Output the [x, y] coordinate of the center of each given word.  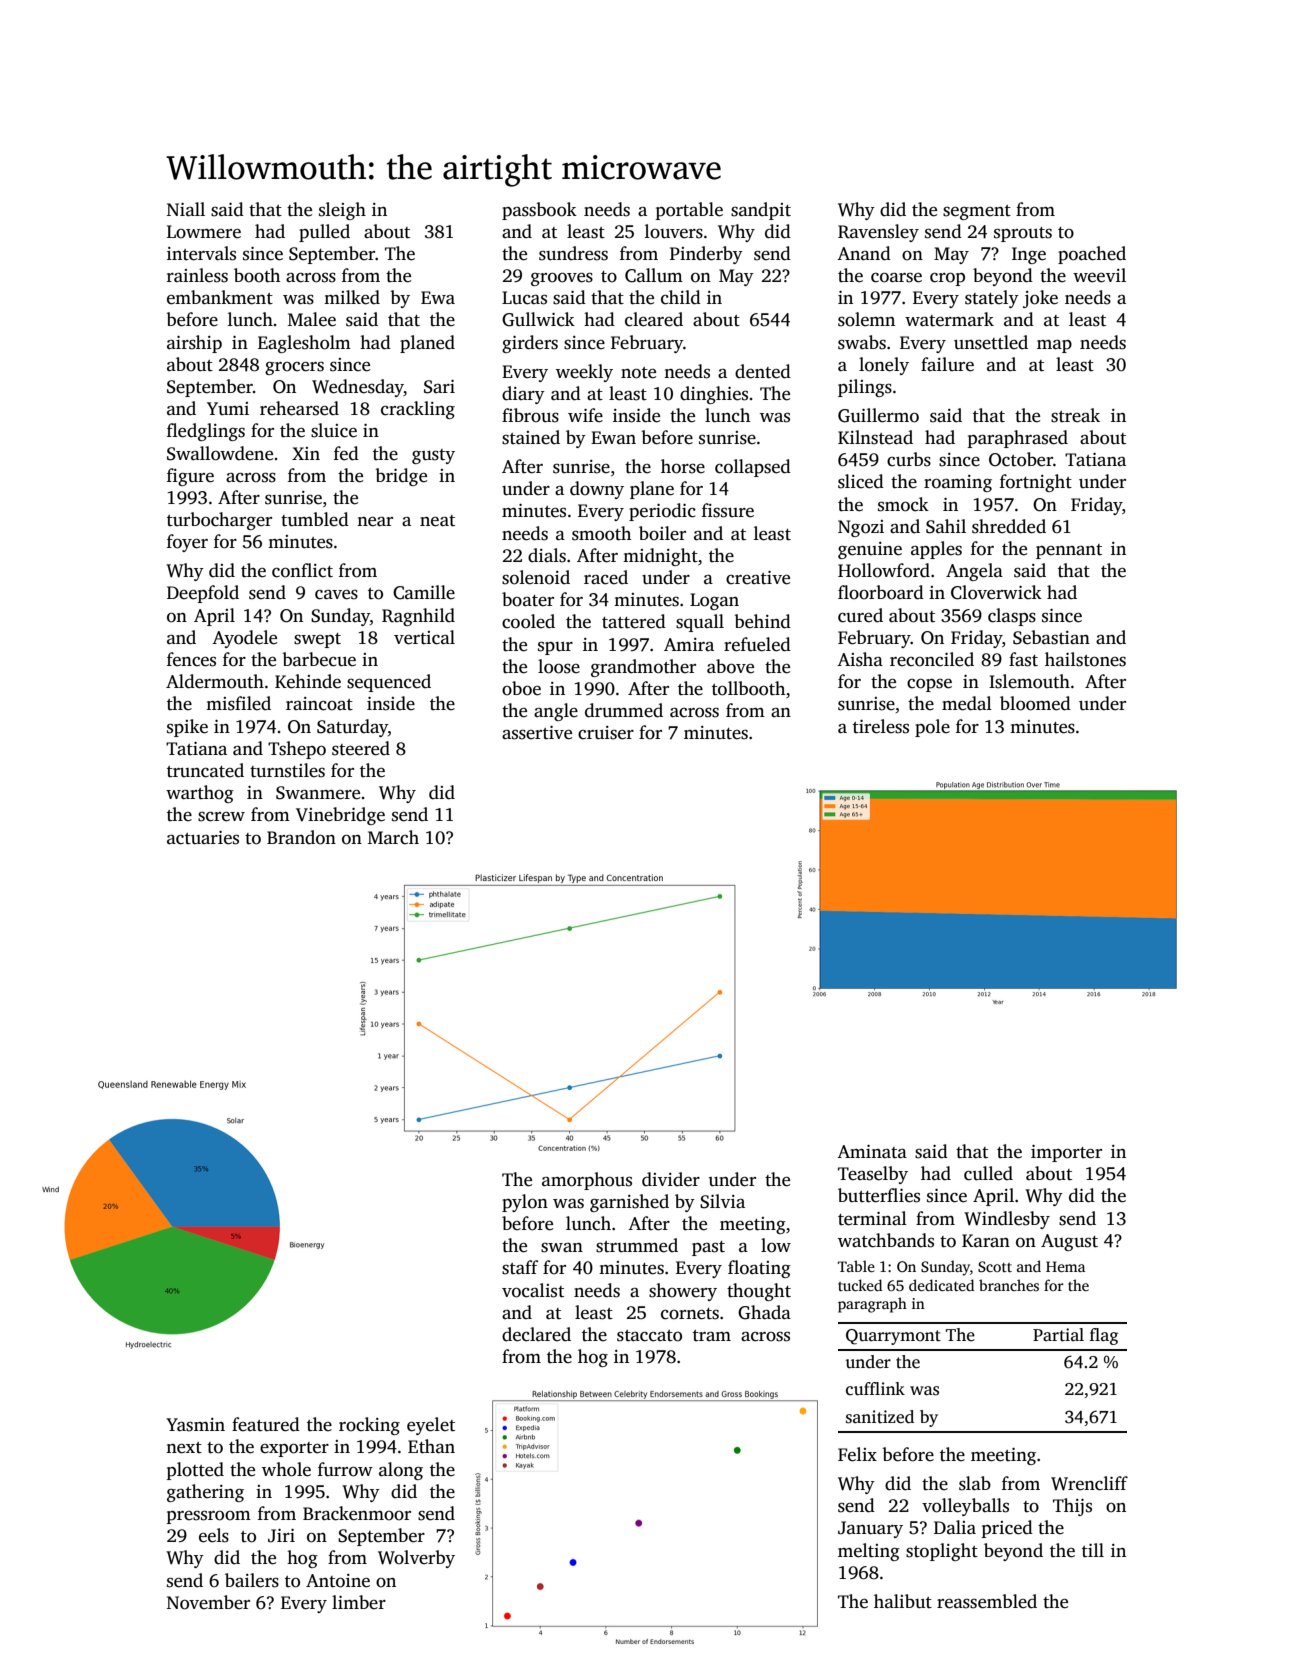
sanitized [880, 1417]
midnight [660, 557]
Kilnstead [875, 437]
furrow [345, 1469]
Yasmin [195, 1425]
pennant [1069, 551]
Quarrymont [893, 1337]
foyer [187, 543]
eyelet [431, 1426]
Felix [857, 1454]
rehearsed [299, 408]
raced [606, 577]
